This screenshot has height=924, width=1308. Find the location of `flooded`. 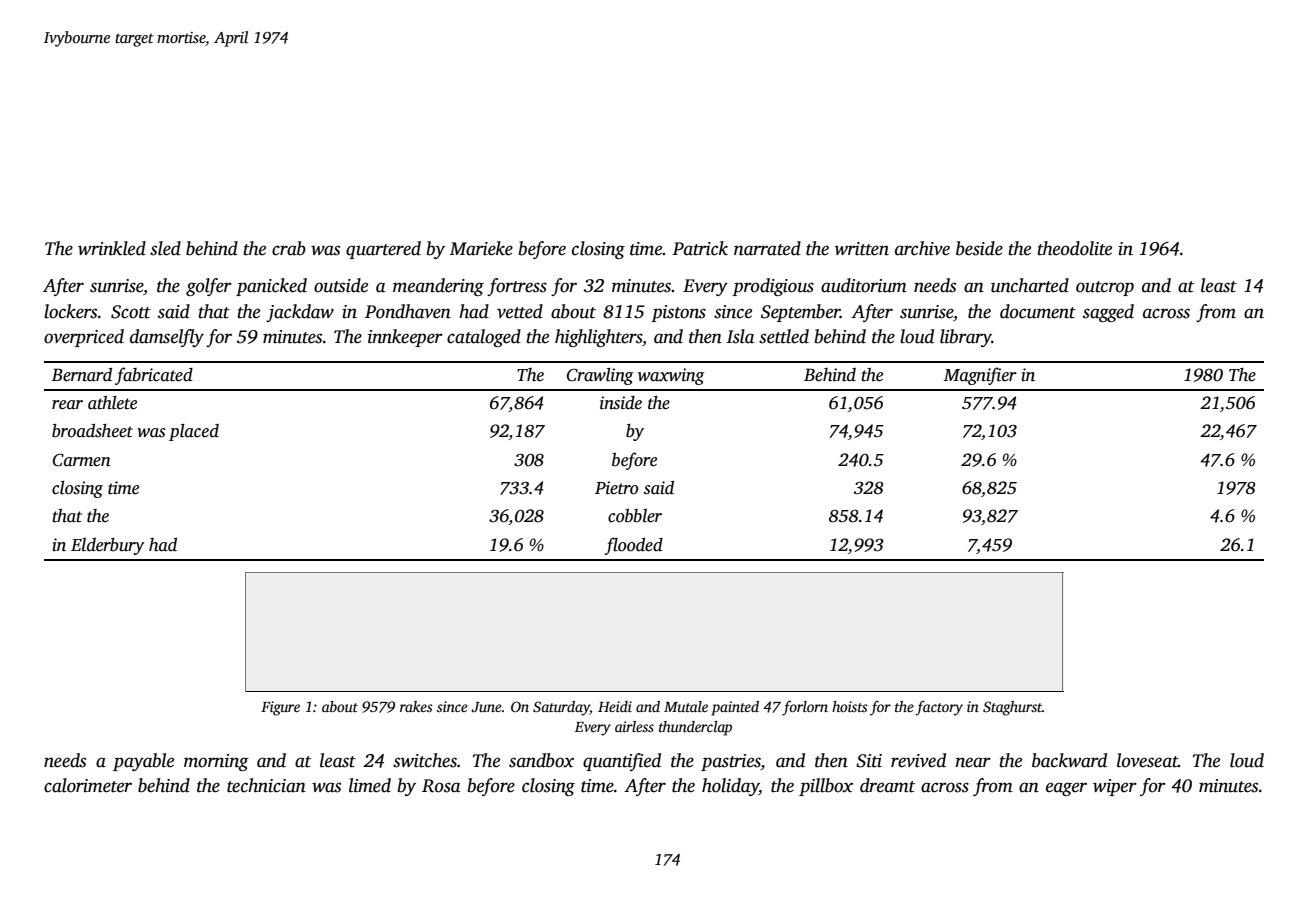

flooded is located at coordinates (633, 546).
